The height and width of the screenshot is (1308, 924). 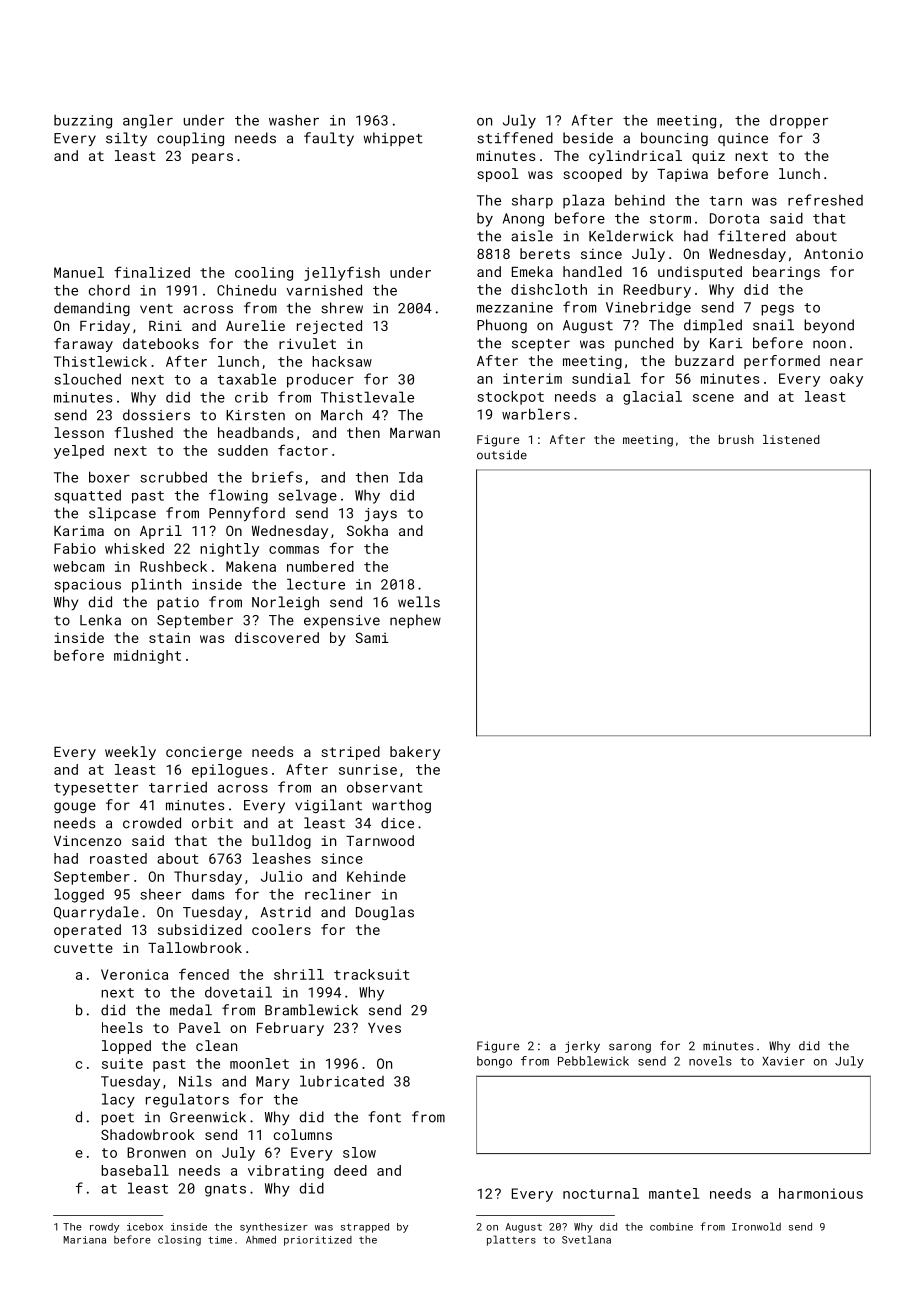 I want to click on stiffened, so click(x=515, y=138).
